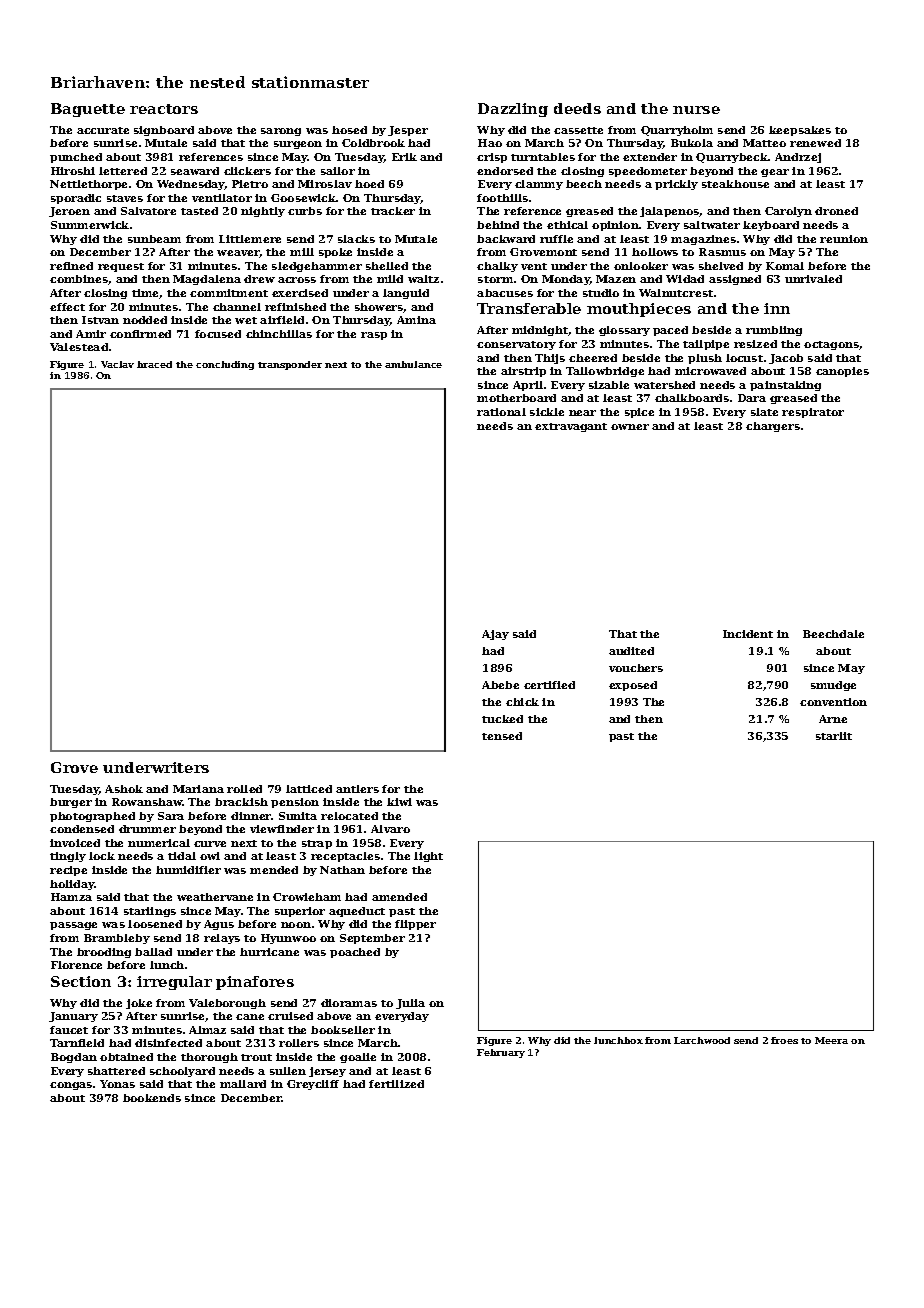 The width and height of the document is (924, 1308). I want to click on flipper, so click(415, 925).
